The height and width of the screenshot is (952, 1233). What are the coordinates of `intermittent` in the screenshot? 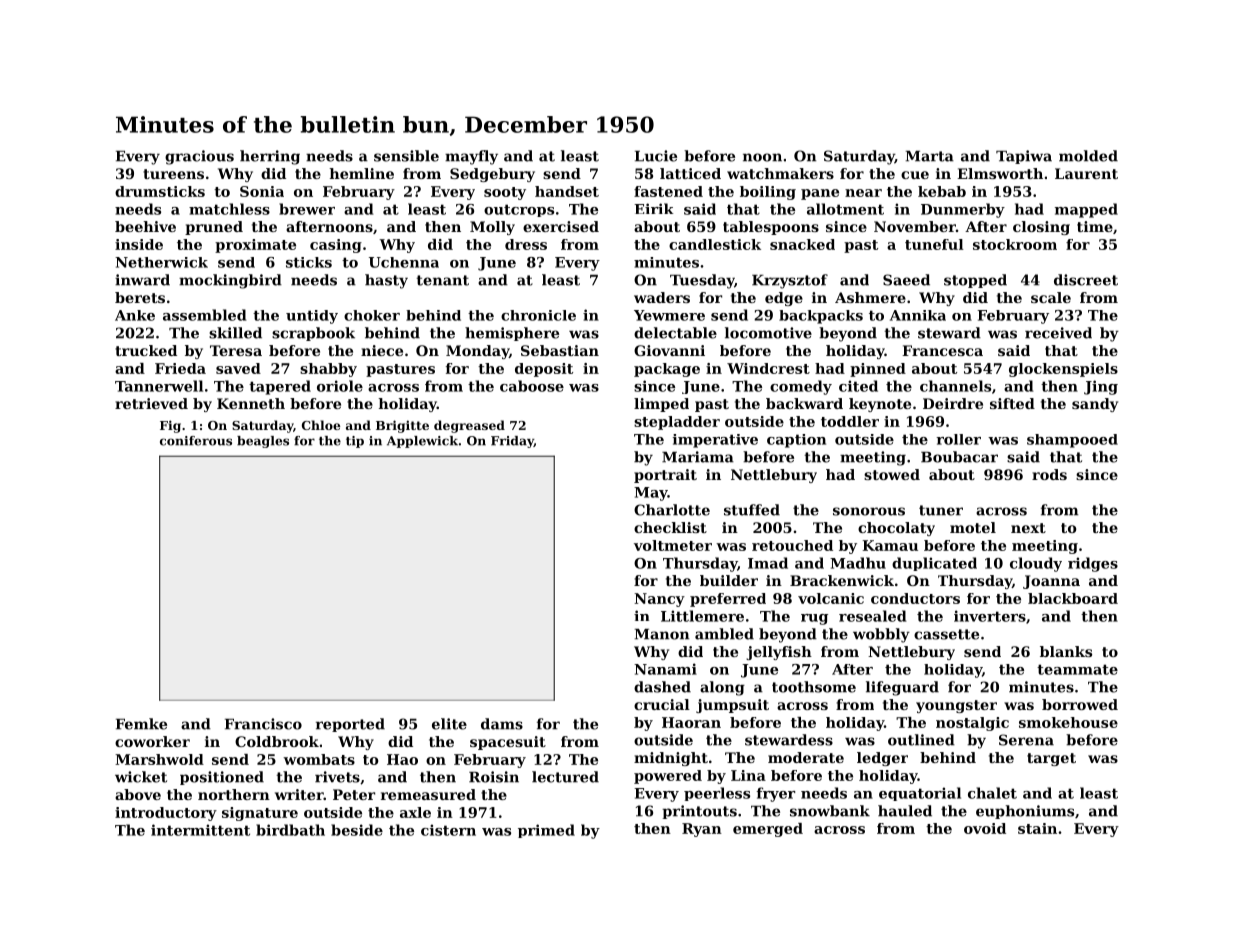 It's located at (200, 830).
